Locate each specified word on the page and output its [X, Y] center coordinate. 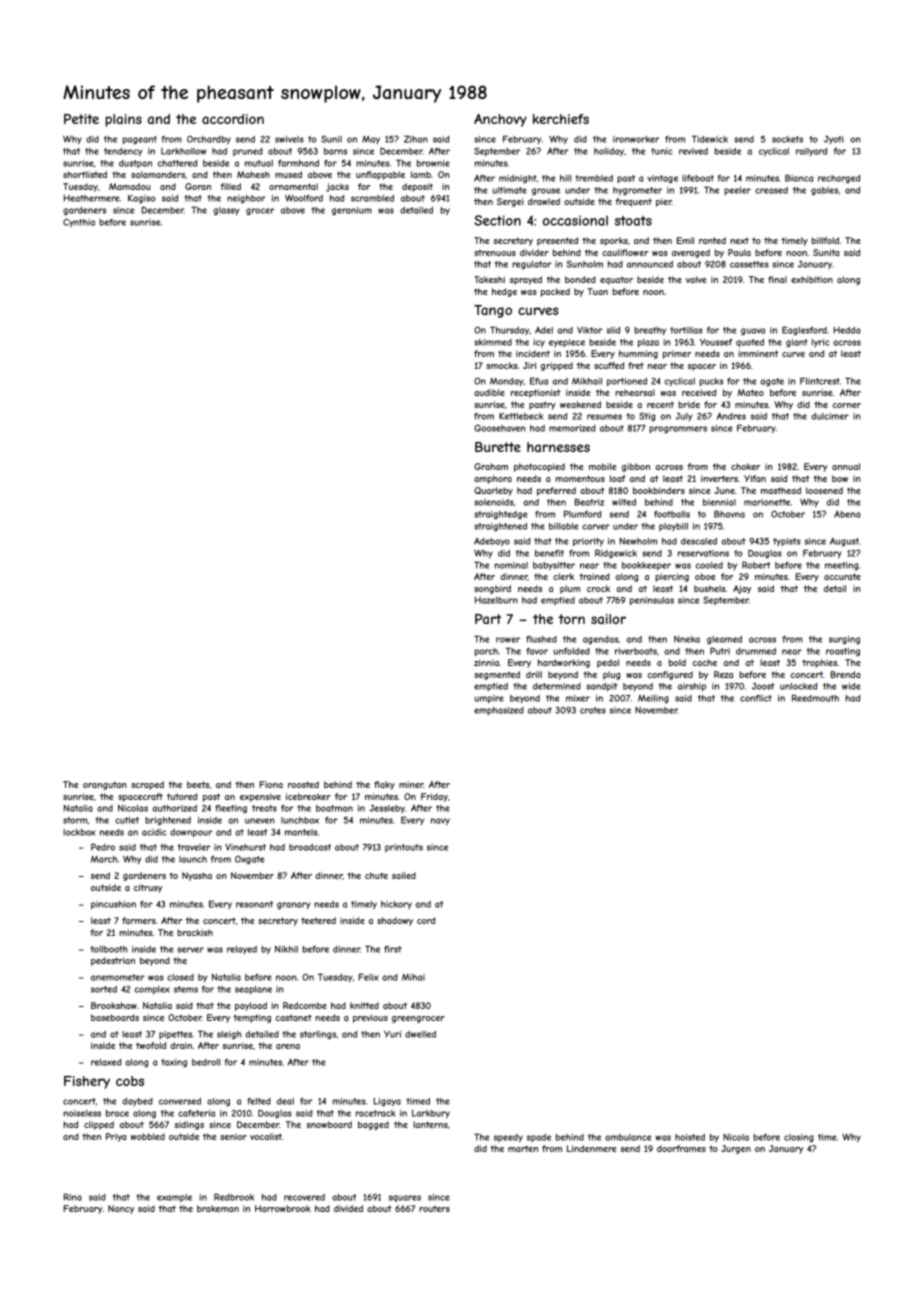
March [104, 859]
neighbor [246, 199]
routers [434, 1208]
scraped [147, 785]
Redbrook [234, 1197]
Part [488, 619]
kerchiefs [561, 119]
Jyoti [834, 140]
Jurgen [736, 1149]
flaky [384, 785]
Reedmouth [815, 698]
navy [440, 821]
